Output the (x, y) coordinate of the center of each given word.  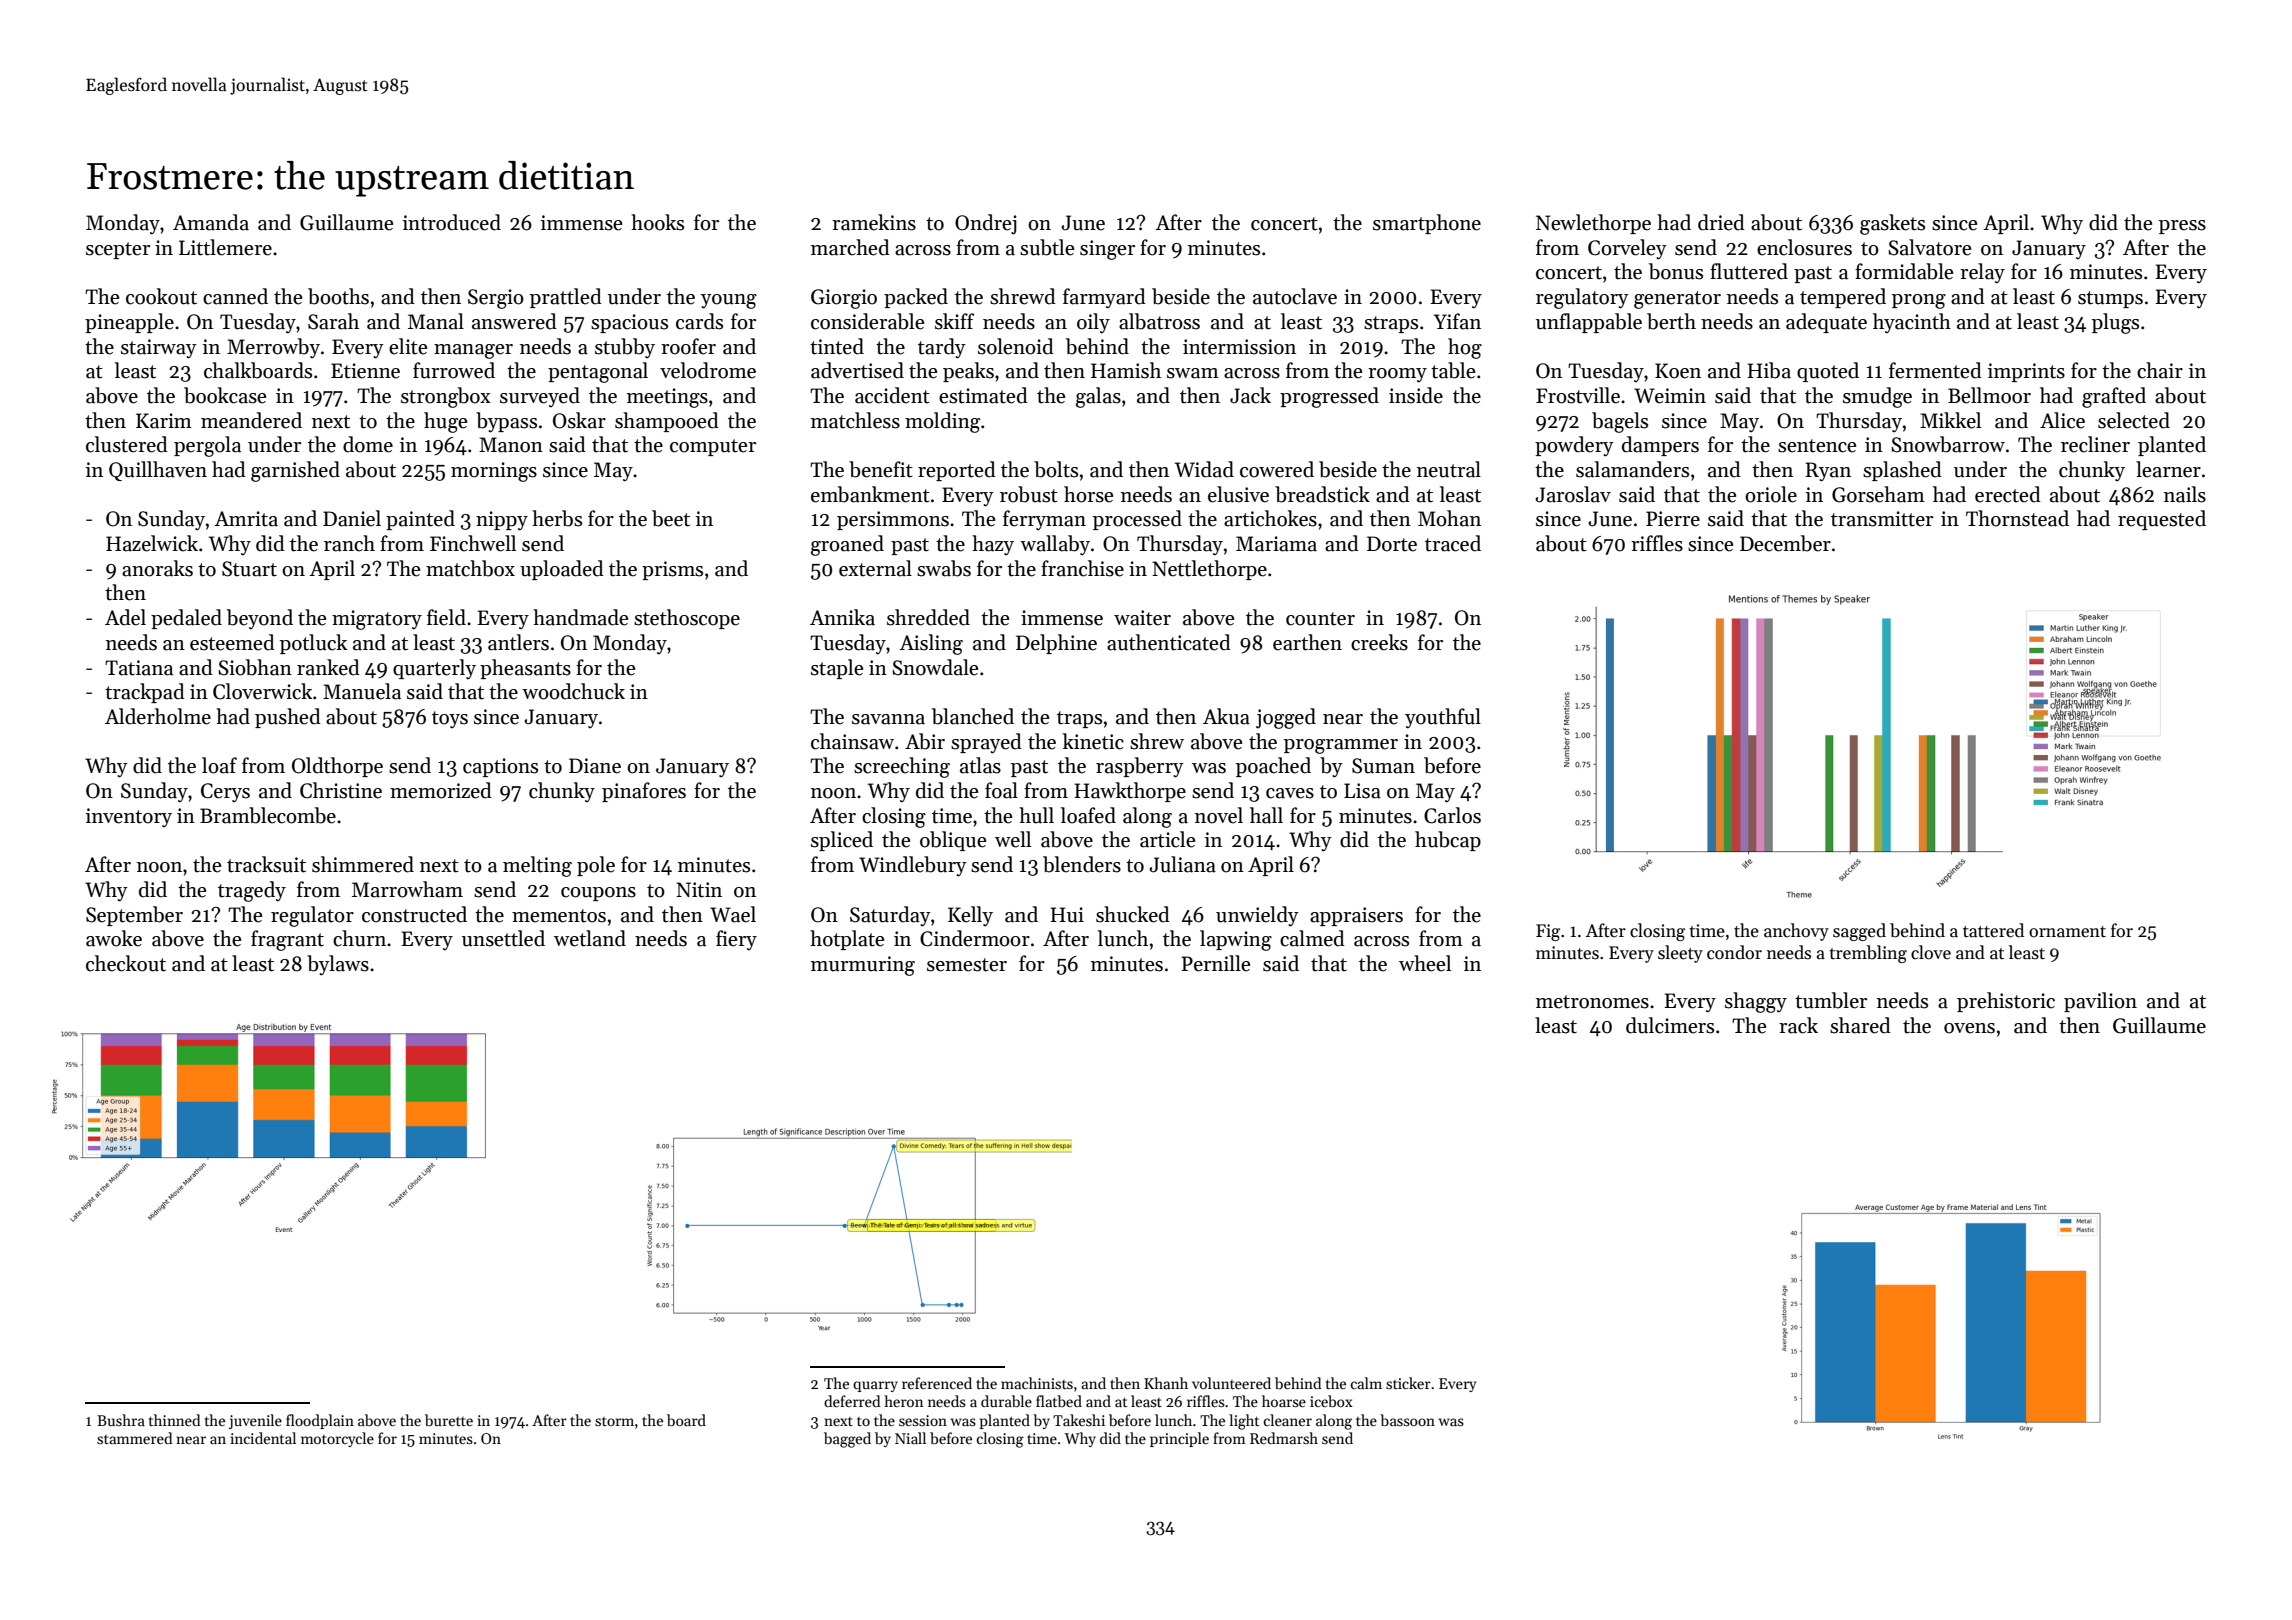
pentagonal (598, 372)
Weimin (1670, 396)
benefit (881, 469)
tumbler (1831, 1000)
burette (449, 1420)
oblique (953, 841)
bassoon (1407, 1420)
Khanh (1166, 1383)
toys (450, 719)
